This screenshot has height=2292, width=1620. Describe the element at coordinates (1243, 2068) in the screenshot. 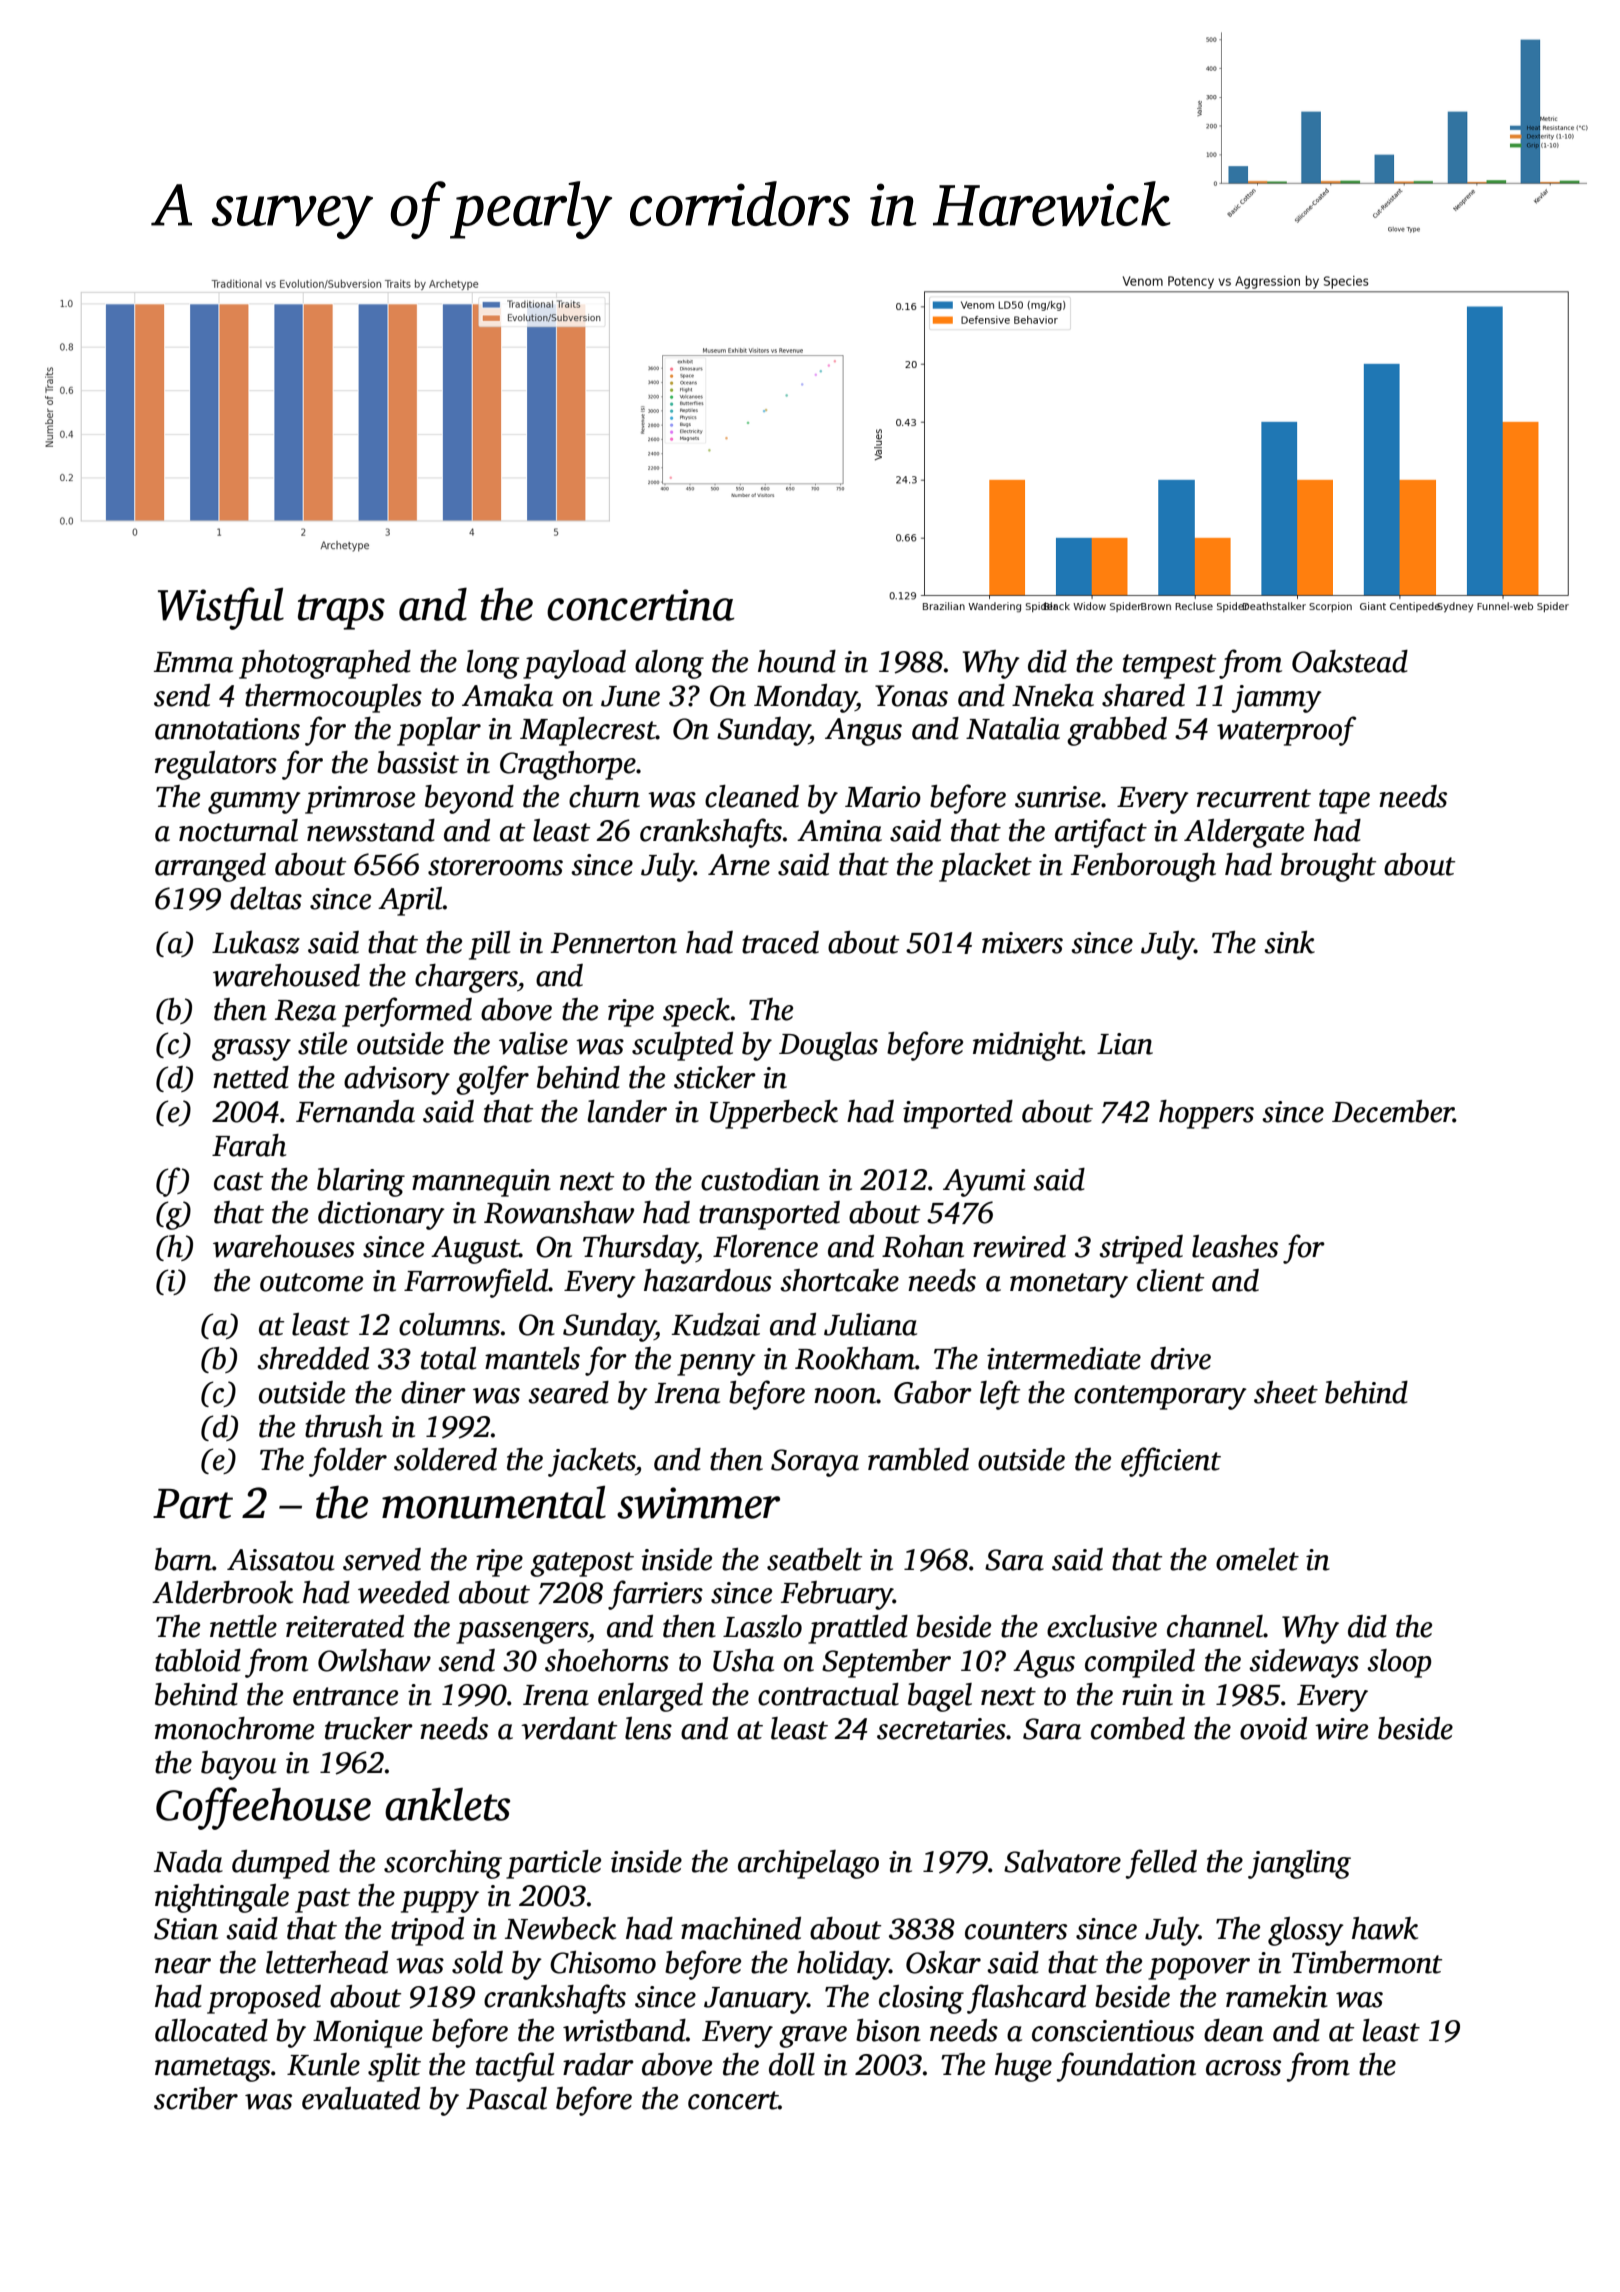

I see `across` at that location.
